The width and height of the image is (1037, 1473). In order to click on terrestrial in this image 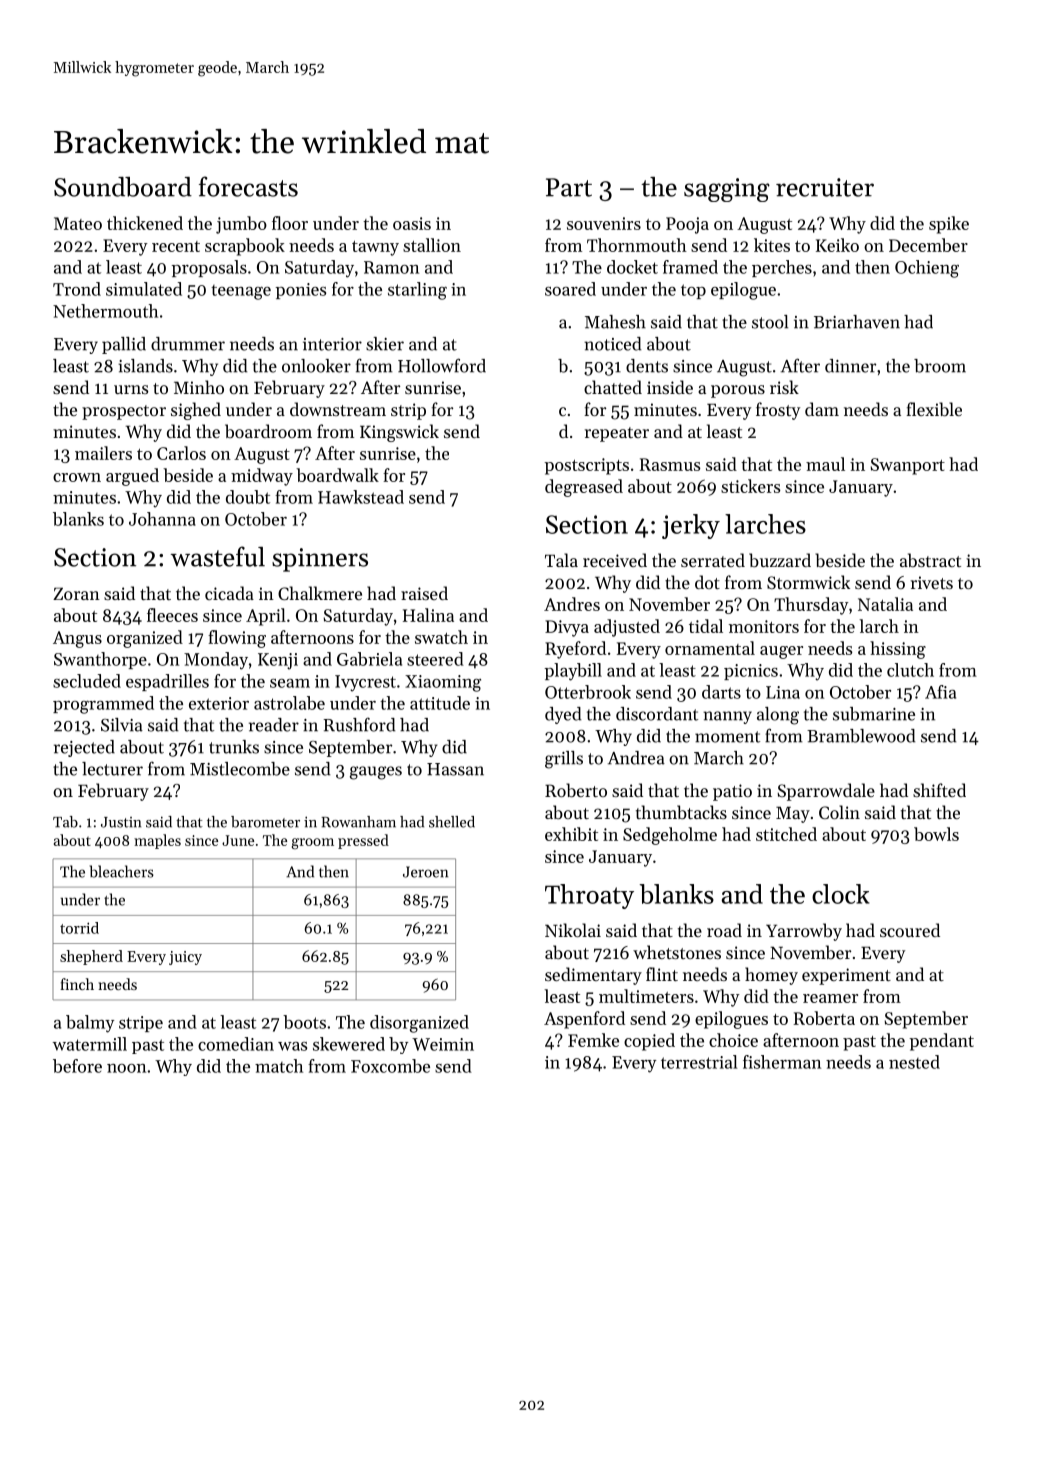, I will do `click(699, 1062)`.
